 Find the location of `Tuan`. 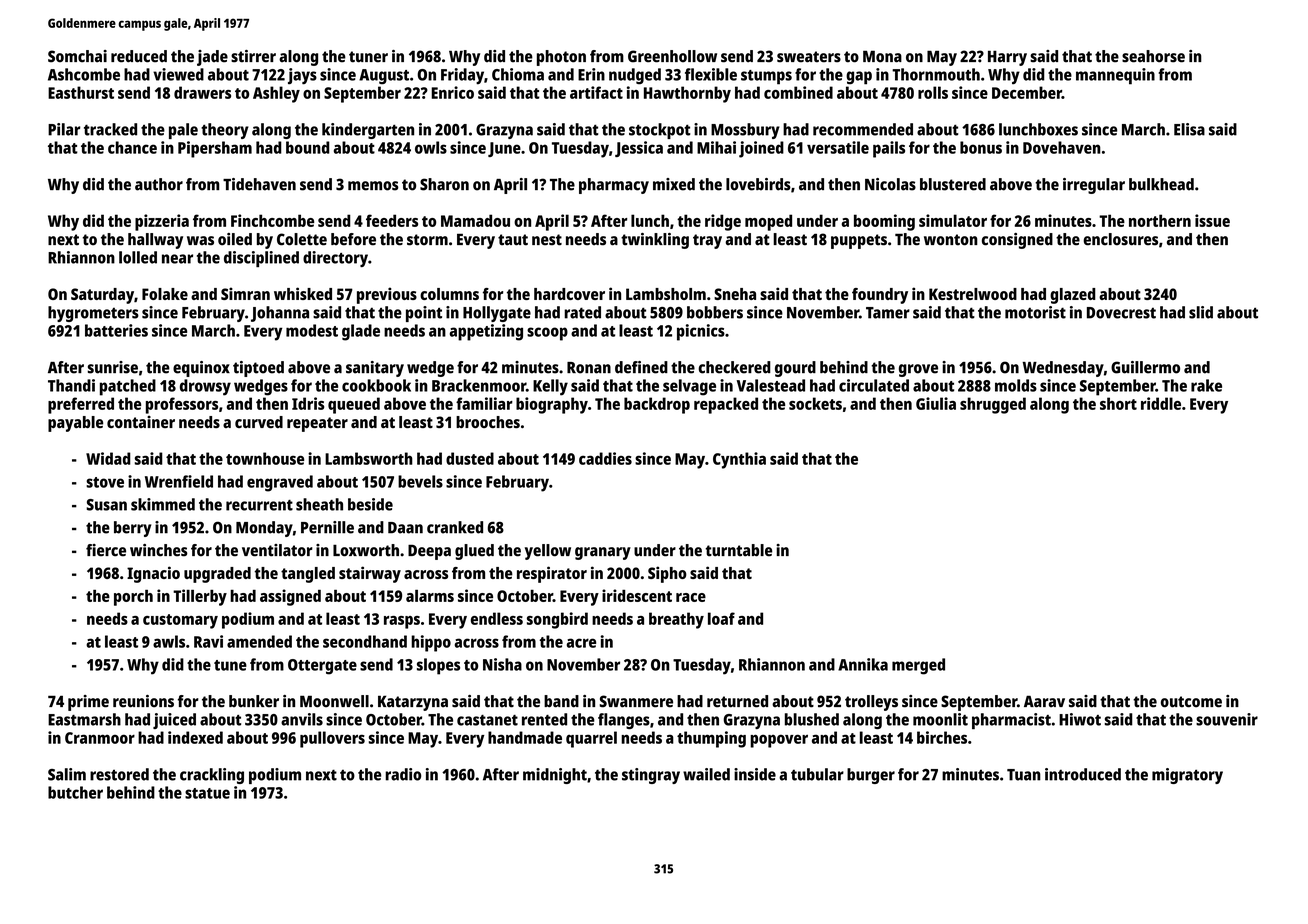

Tuan is located at coordinates (1024, 775).
